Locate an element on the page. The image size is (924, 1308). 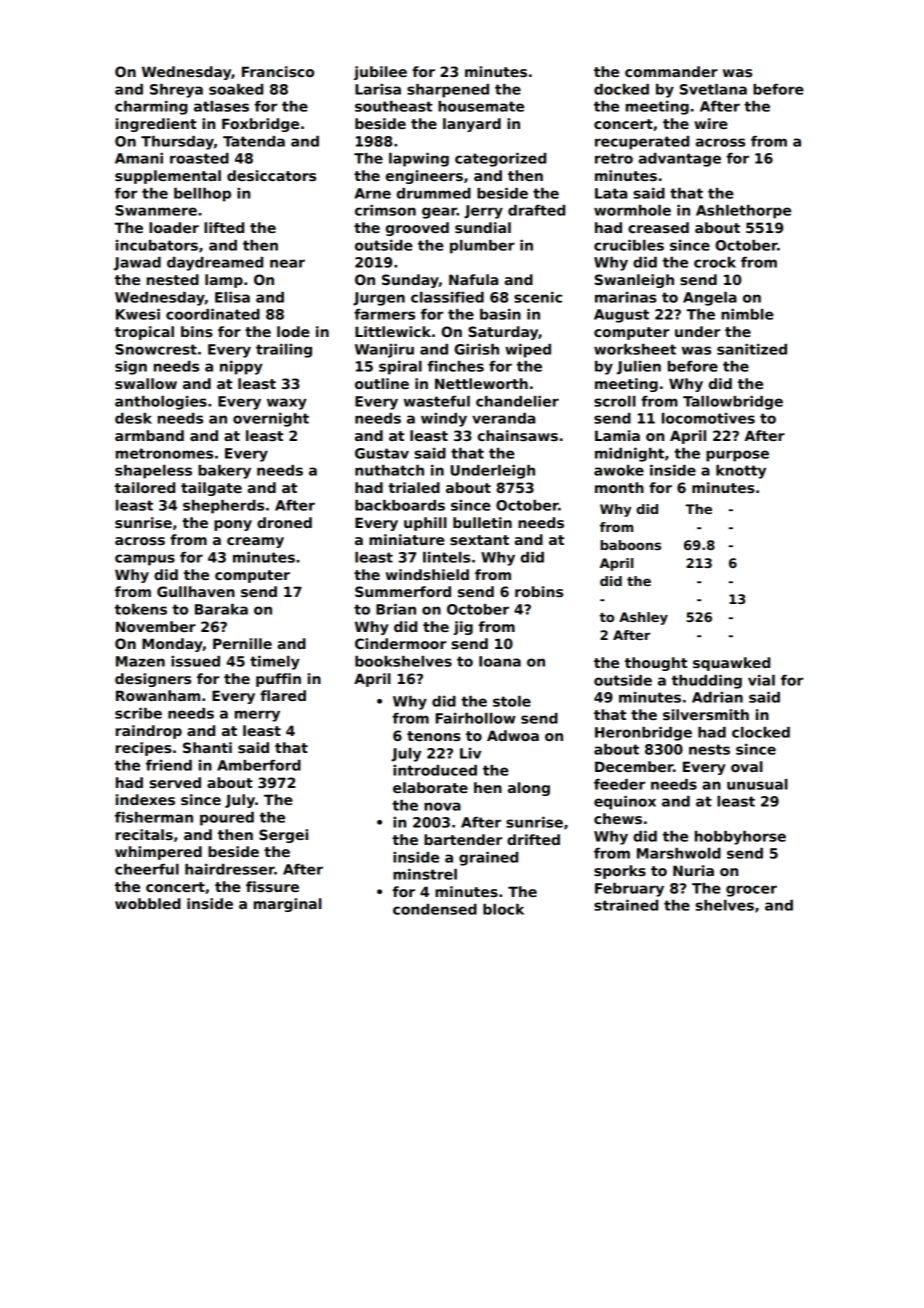
Ashlethorpe is located at coordinates (743, 212).
